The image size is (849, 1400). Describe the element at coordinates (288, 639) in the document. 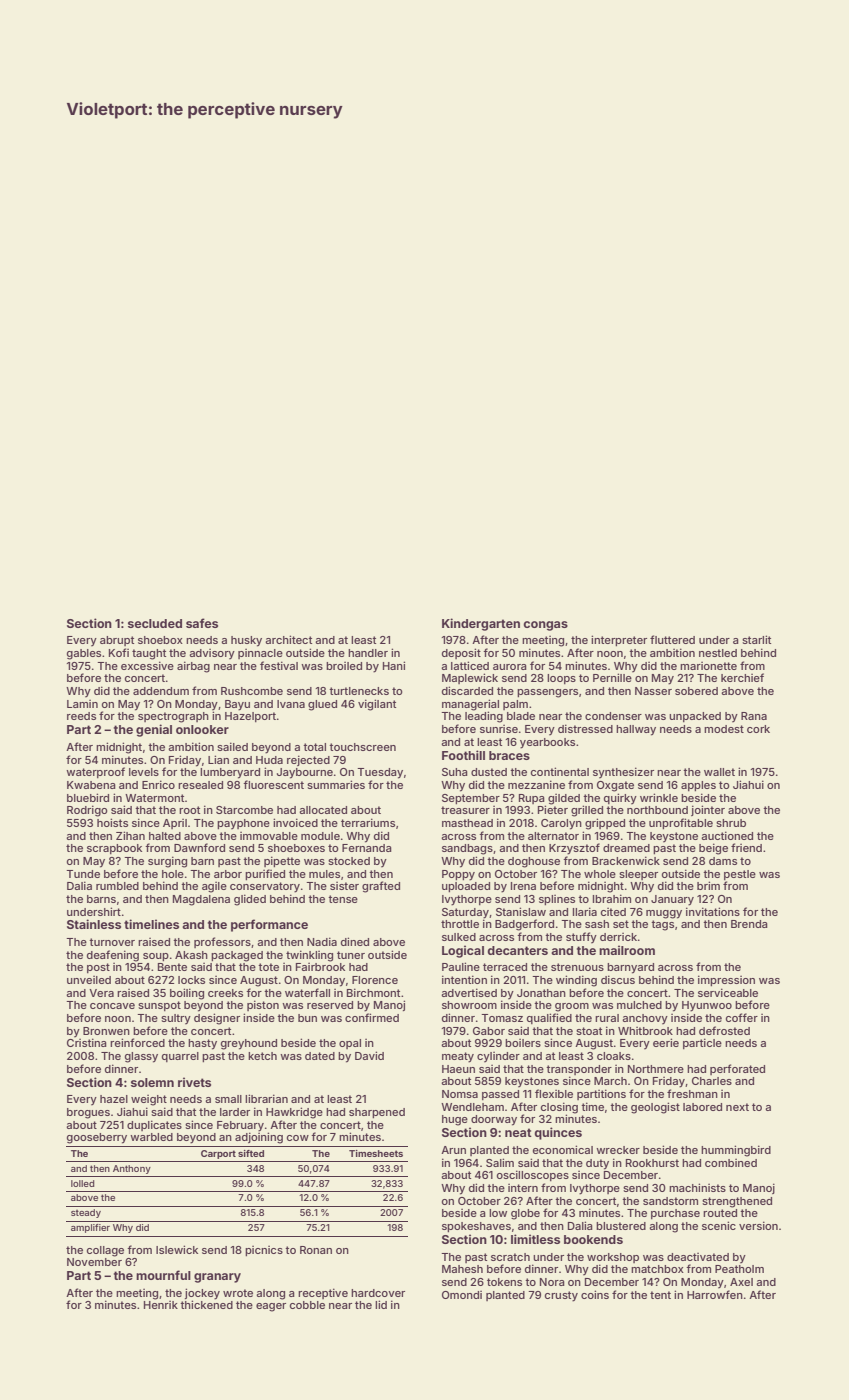

I see `architect` at that location.
